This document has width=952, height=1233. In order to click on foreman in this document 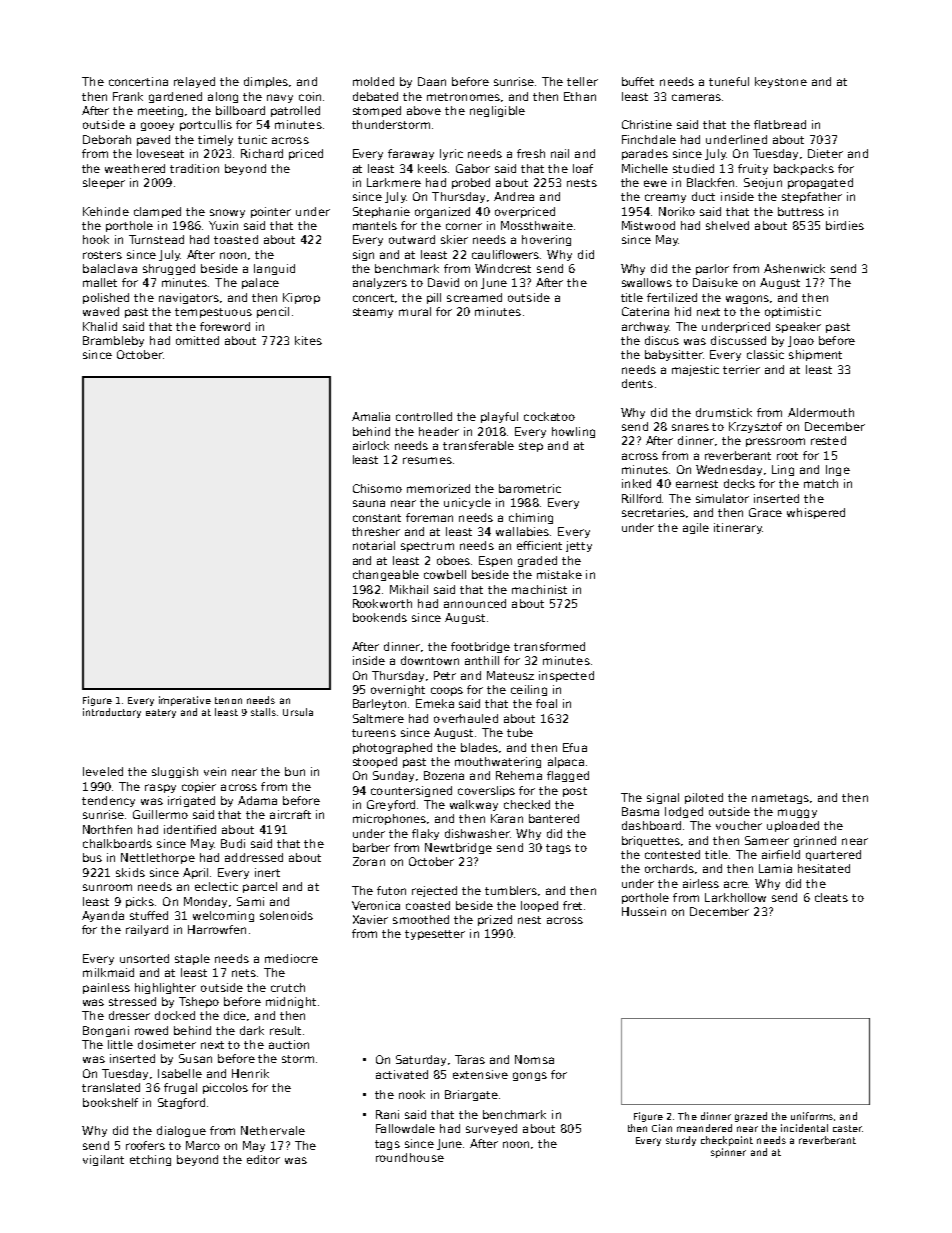, I will do `click(429, 517)`.
